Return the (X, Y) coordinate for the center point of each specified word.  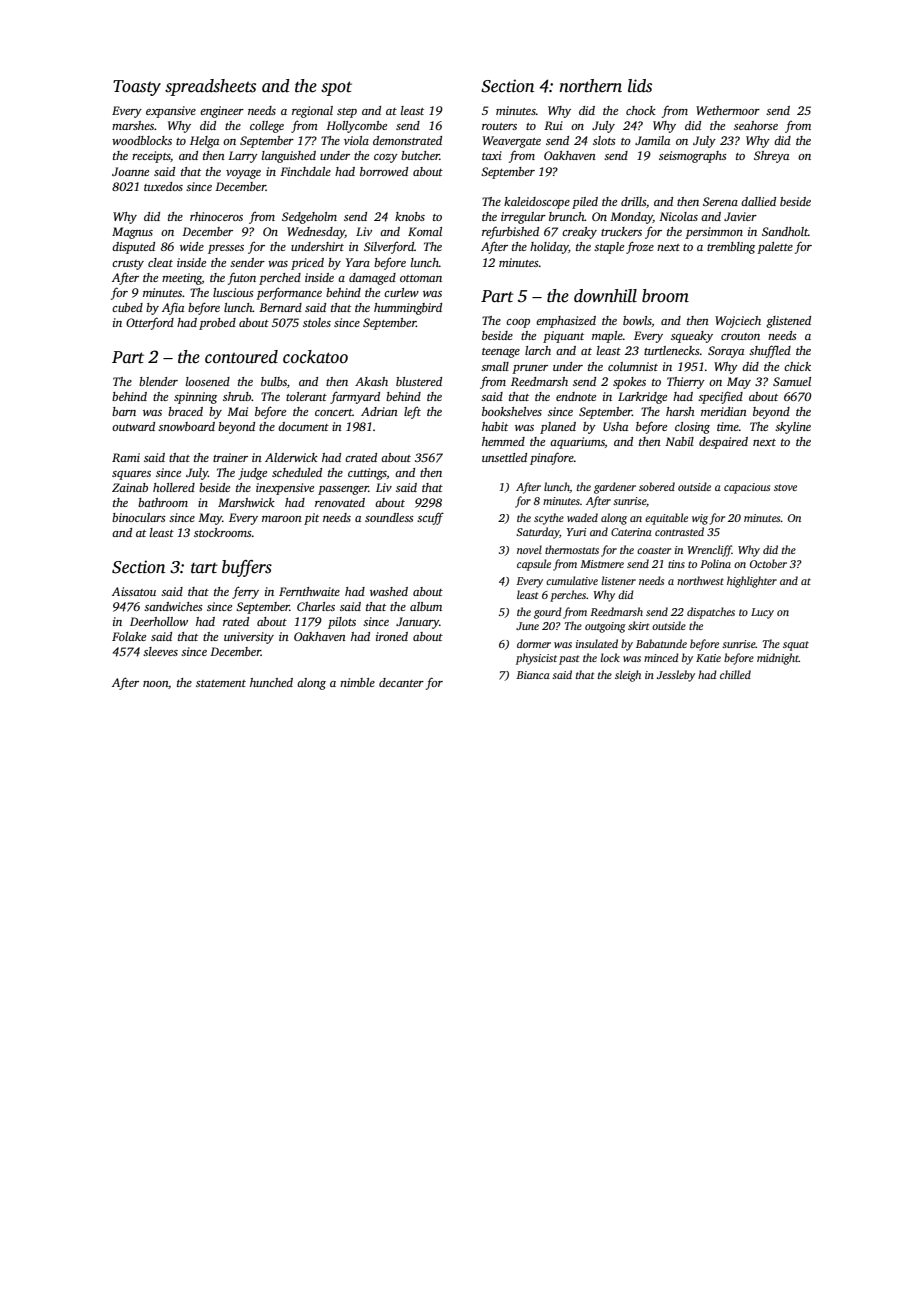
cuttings (367, 474)
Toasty (137, 88)
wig (700, 519)
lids (640, 86)
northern (591, 86)
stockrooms (223, 532)
